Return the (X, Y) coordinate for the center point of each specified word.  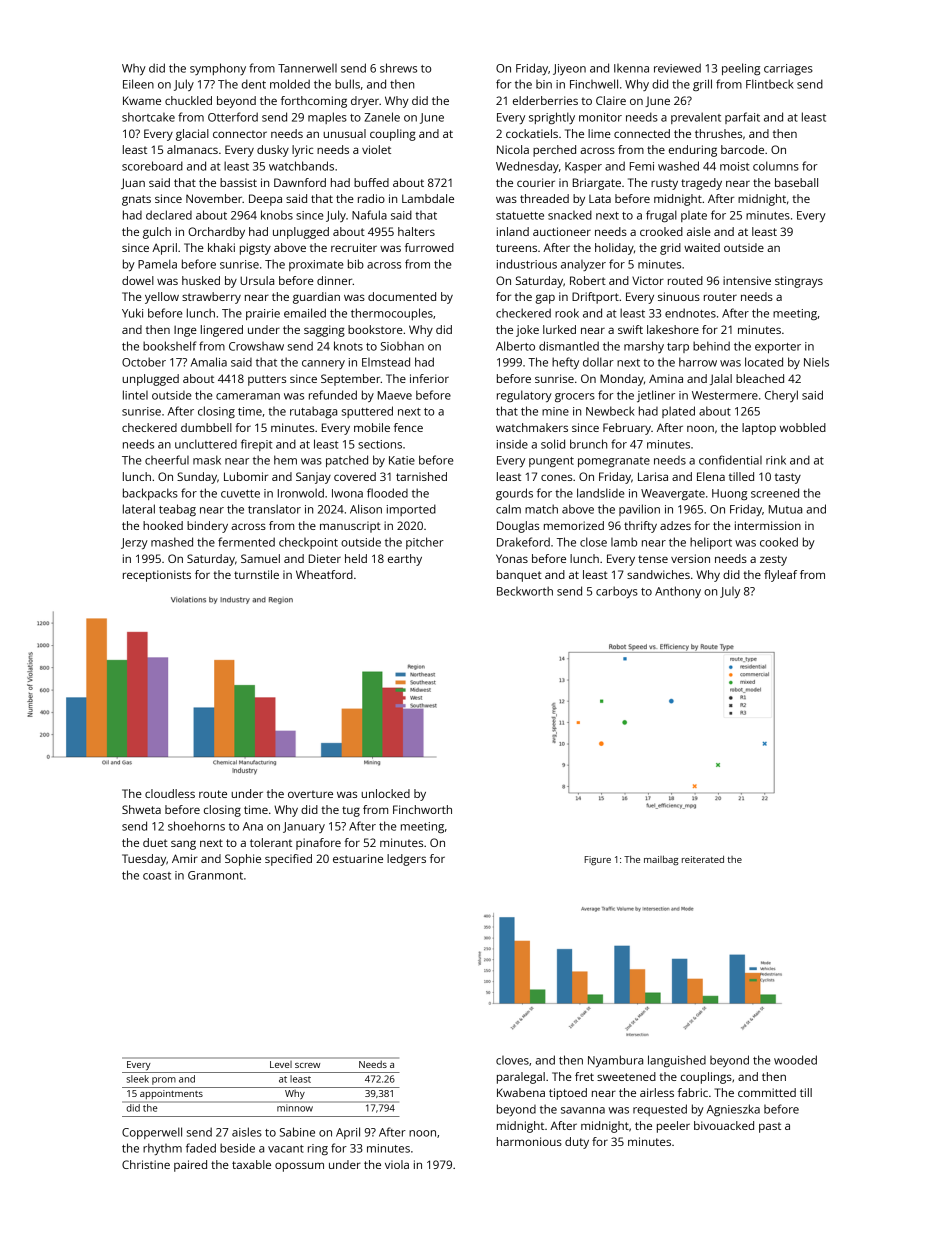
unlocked (385, 793)
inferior (429, 378)
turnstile (256, 574)
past (770, 1127)
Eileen (138, 84)
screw (307, 1065)
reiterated (703, 859)
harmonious (529, 1141)
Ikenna (631, 68)
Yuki (132, 313)
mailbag (661, 860)
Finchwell (594, 84)
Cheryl (781, 396)
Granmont (215, 875)
